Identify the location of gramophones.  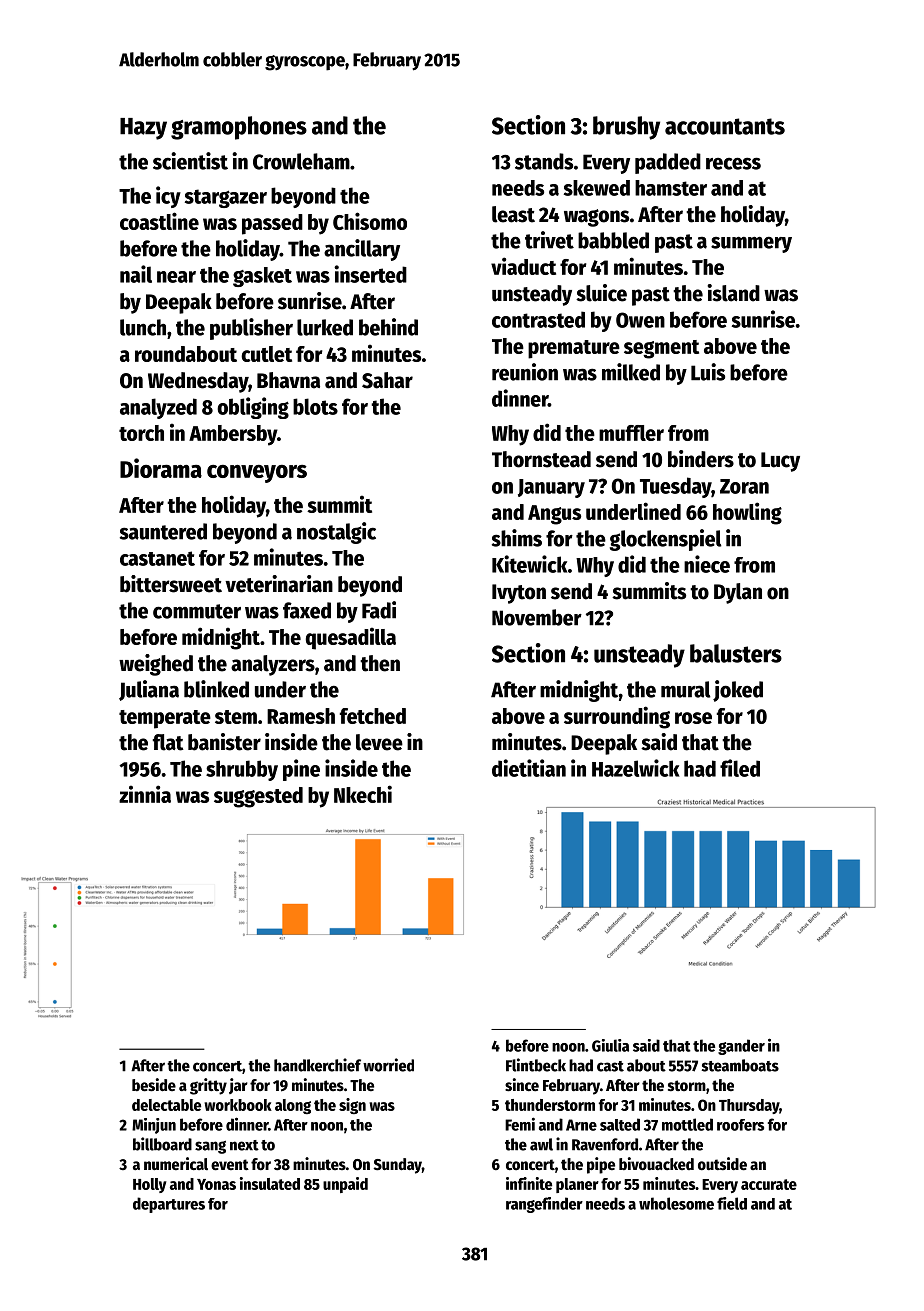
(239, 128).
